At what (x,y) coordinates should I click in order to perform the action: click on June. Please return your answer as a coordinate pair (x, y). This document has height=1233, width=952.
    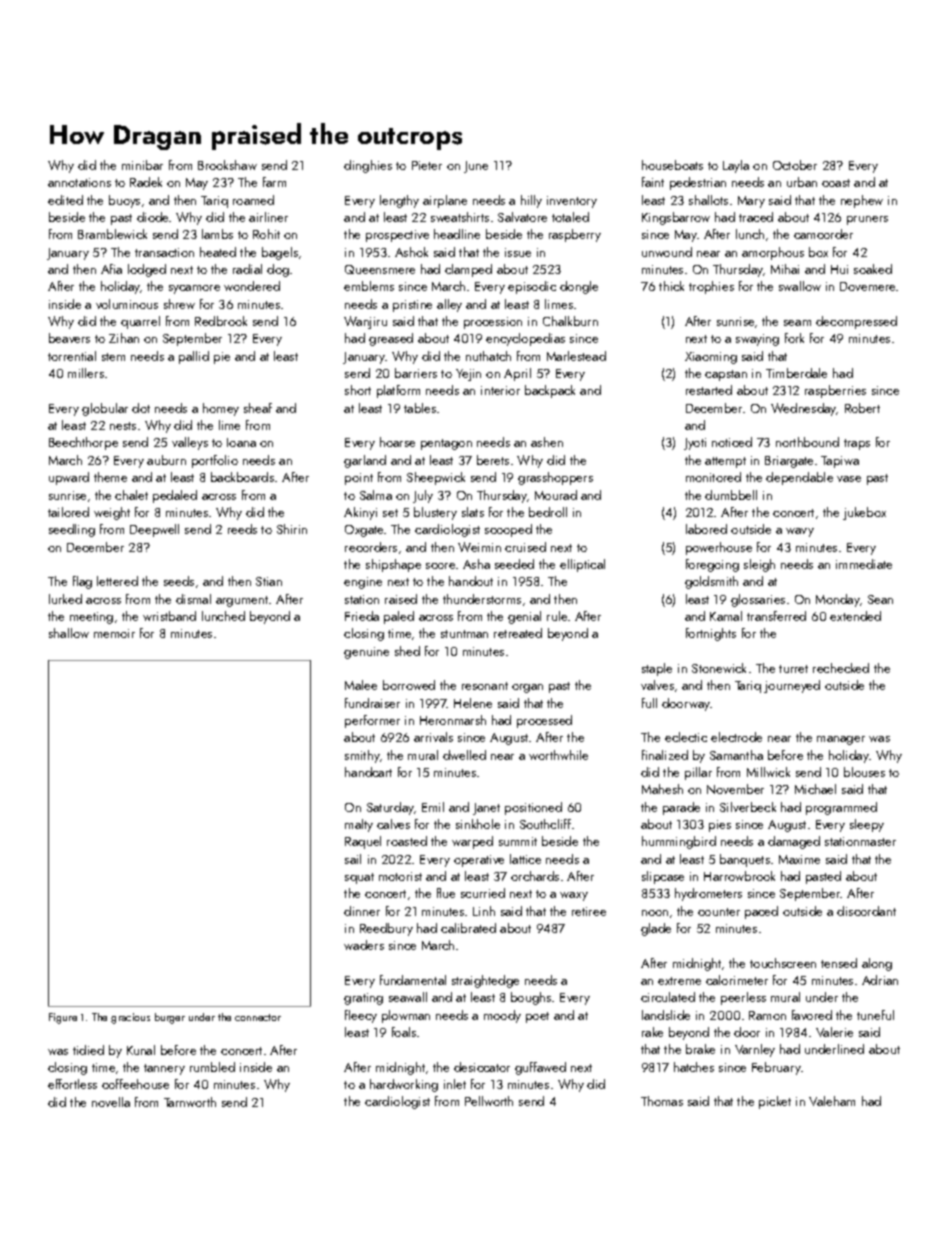
    Looking at the image, I should click on (476, 167).
